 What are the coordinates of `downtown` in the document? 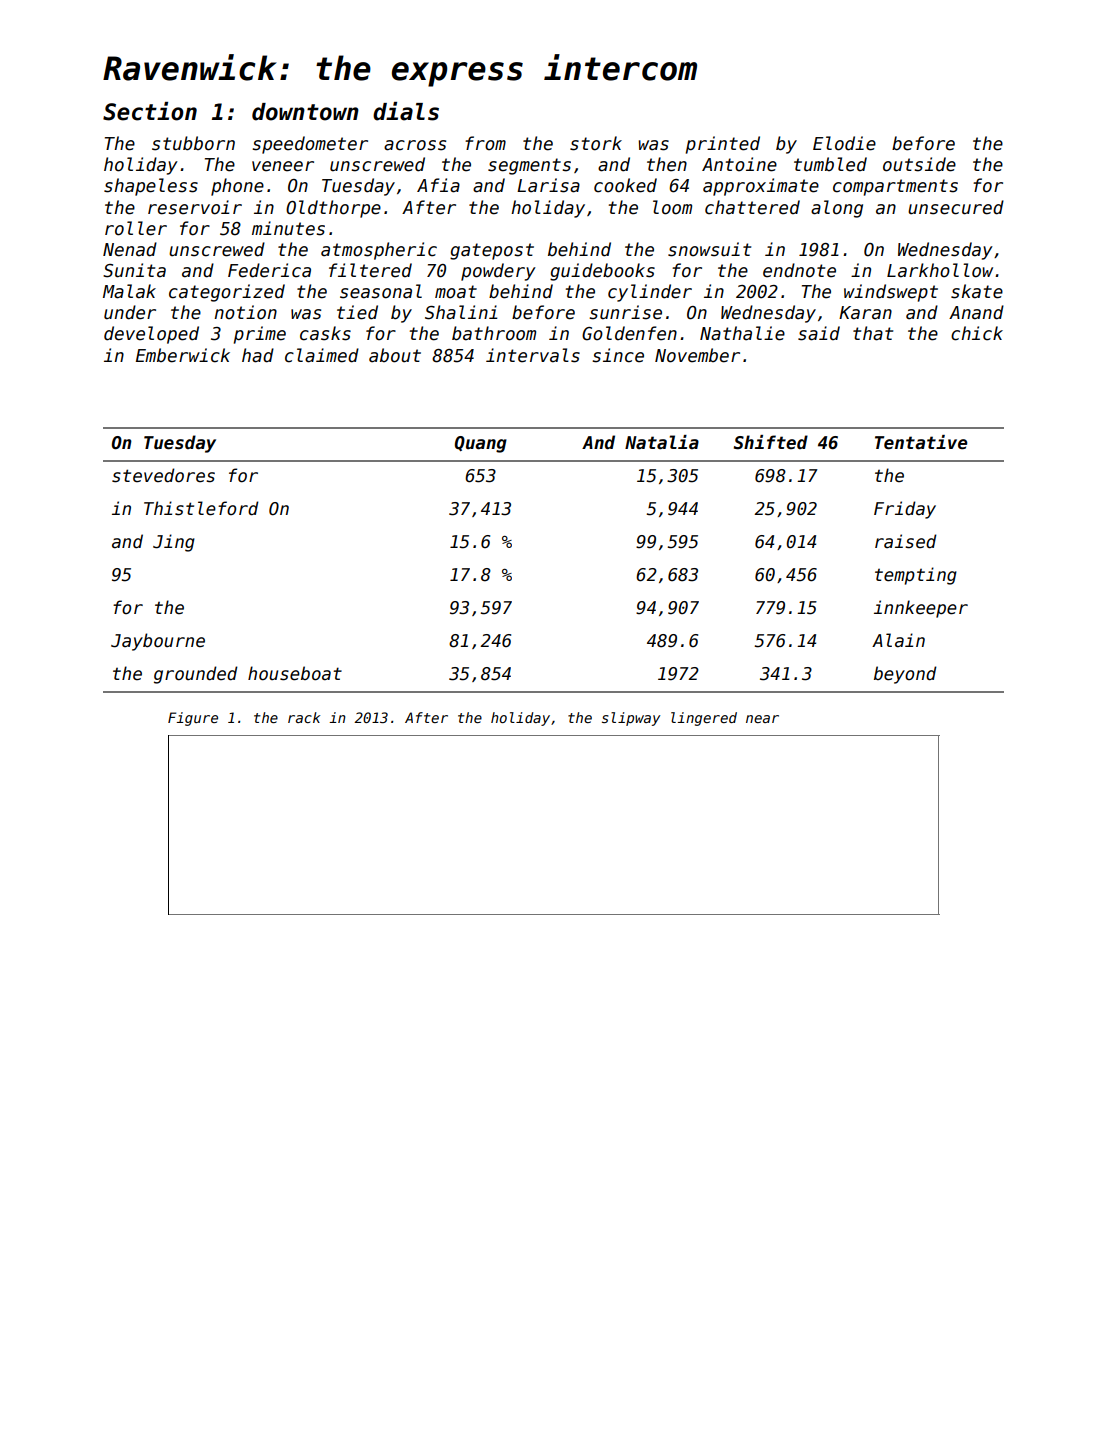 It's located at (305, 112).
